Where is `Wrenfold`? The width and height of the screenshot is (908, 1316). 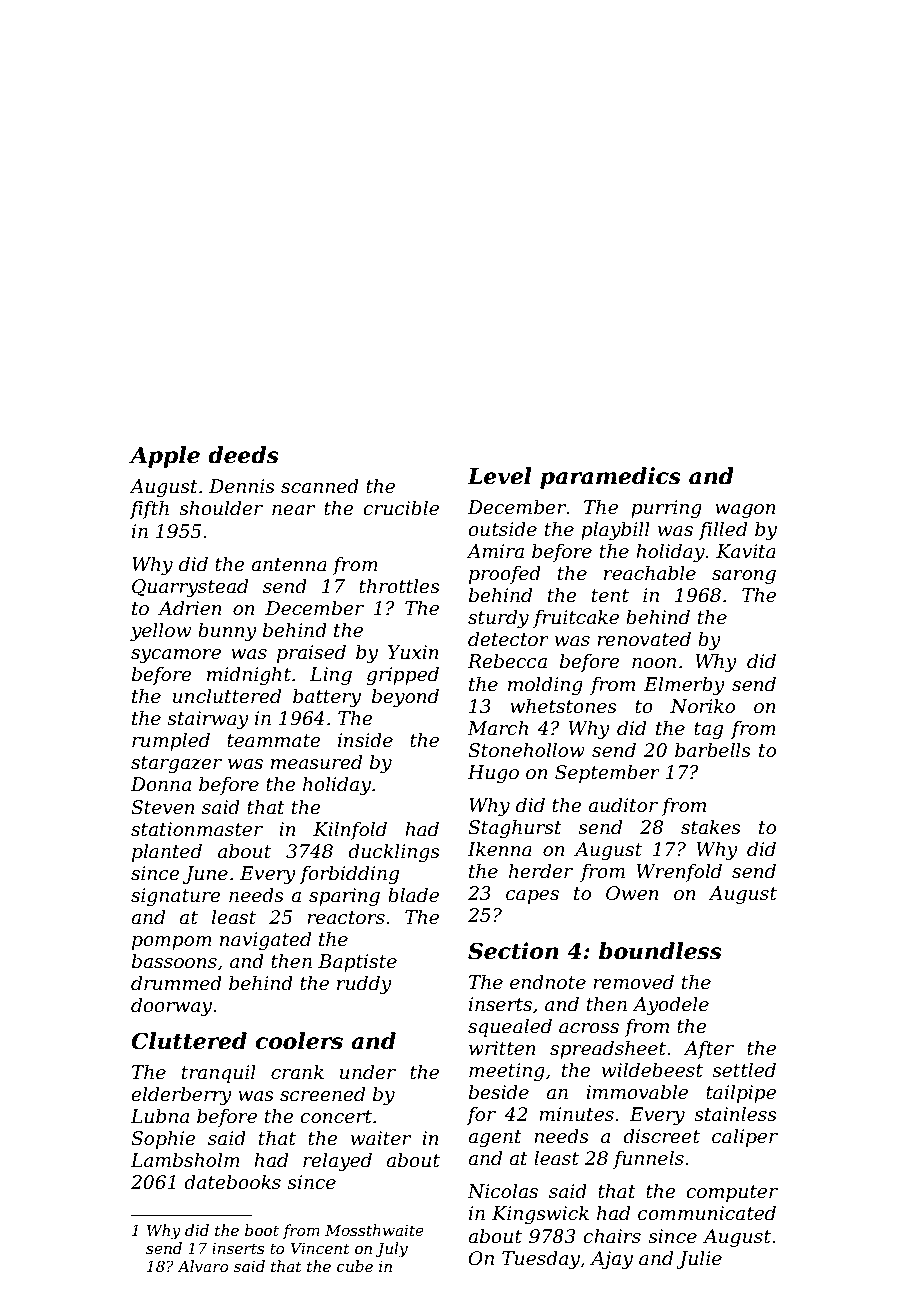 Wrenfold is located at coordinates (679, 872).
